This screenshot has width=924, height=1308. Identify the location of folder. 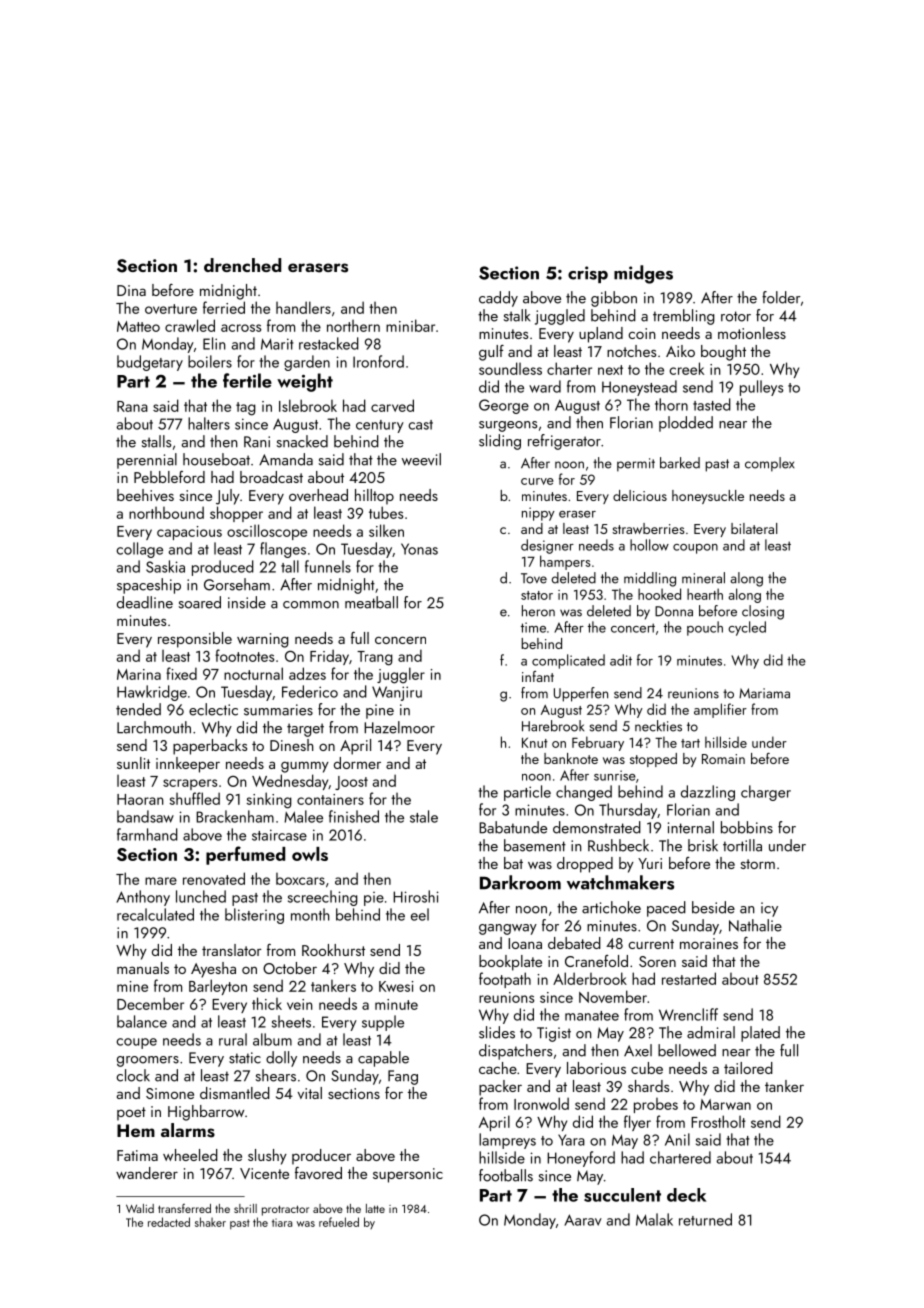
(781, 297).
